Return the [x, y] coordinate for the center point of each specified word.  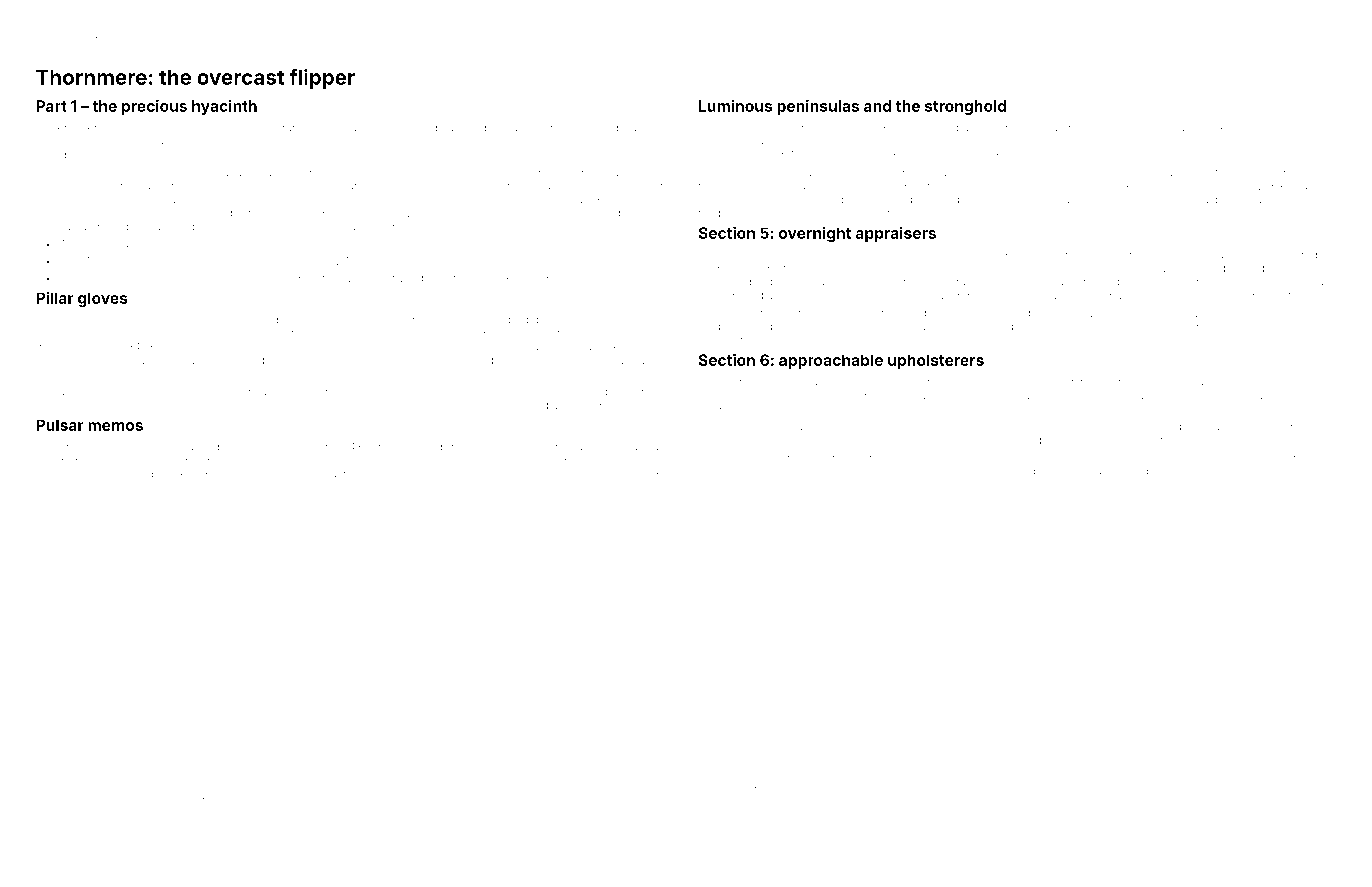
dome [108, 800]
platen [1102, 472]
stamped [132, 142]
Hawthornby [373, 228]
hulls [1033, 128]
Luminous [735, 106]
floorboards [637, 405]
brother [1295, 172]
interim [345, 461]
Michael [483, 213]
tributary [1282, 459]
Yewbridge [167, 801]
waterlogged [760, 789]
